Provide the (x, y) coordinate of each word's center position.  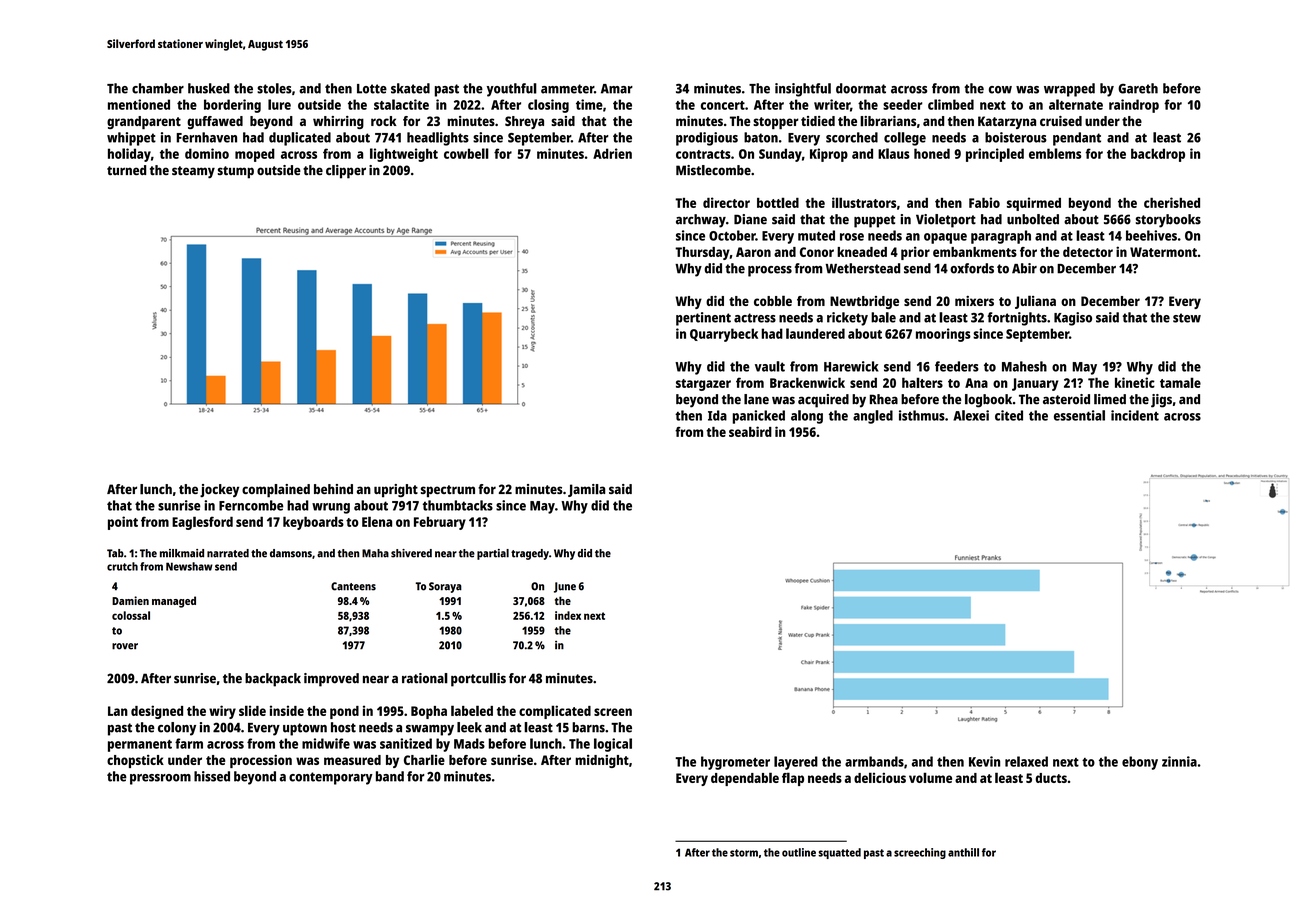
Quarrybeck (724, 335)
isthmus (922, 415)
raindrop (1134, 106)
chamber (158, 88)
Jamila (586, 490)
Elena (377, 521)
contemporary (331, 778)
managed (174, 602)
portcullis (478, 680)
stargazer (703, 385)
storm (744, 853)
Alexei (971, 415)
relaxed (1026, 761)
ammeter (567, 89)
